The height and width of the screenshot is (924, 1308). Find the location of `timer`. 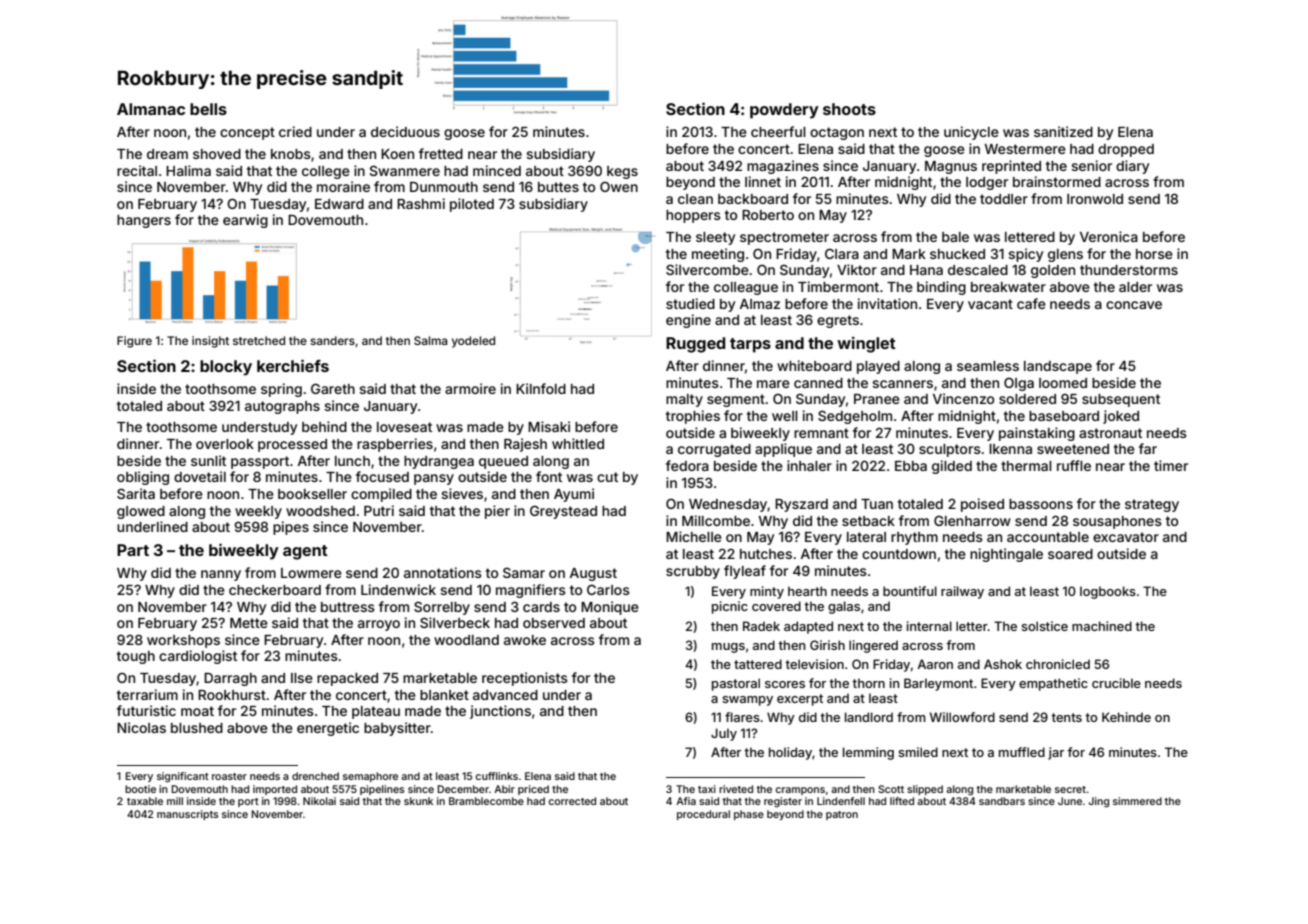

timer is located at coordinates (1171, 465).
